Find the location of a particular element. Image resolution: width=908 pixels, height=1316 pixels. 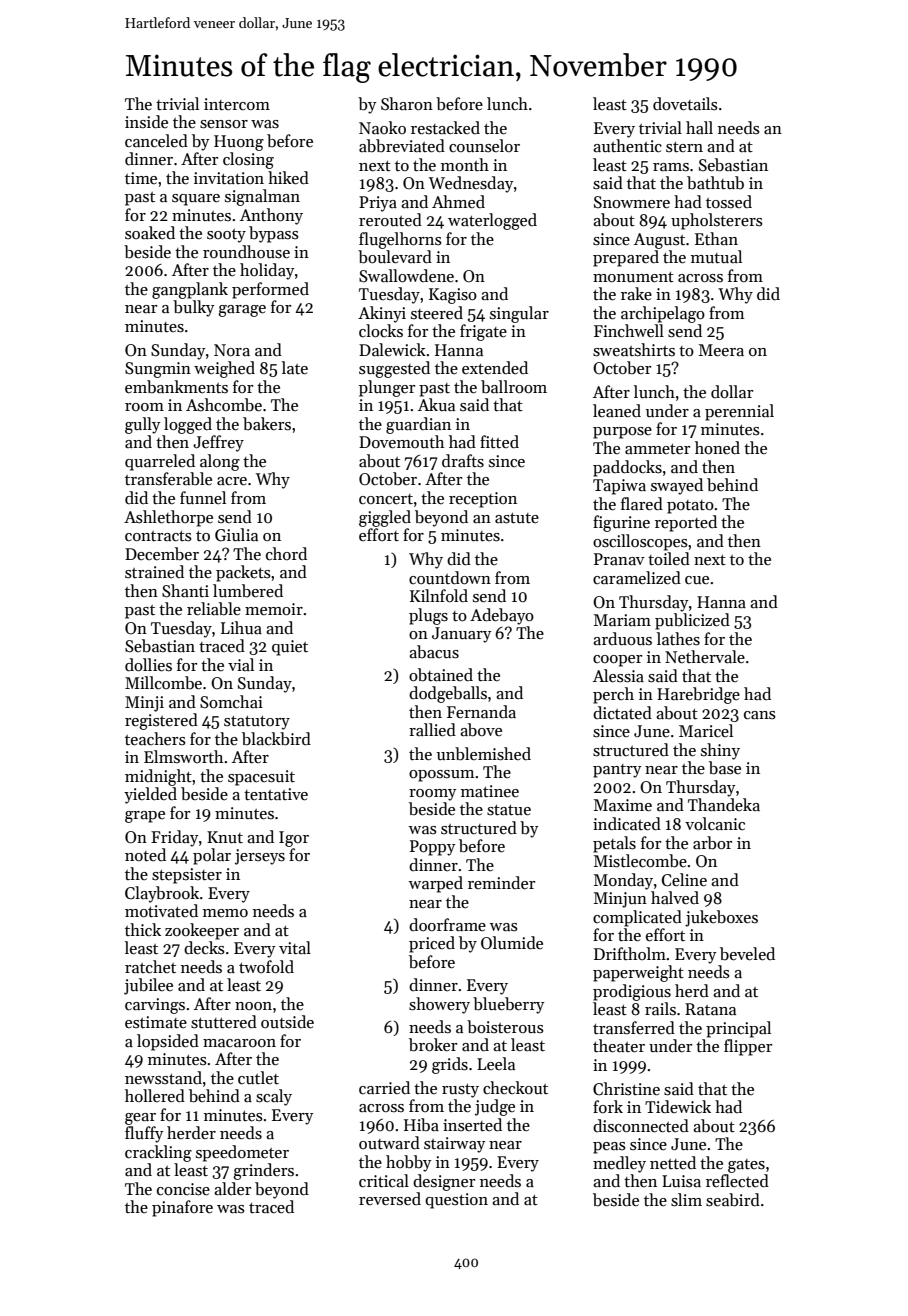

crackling is located at coordinates (158, 1153).
